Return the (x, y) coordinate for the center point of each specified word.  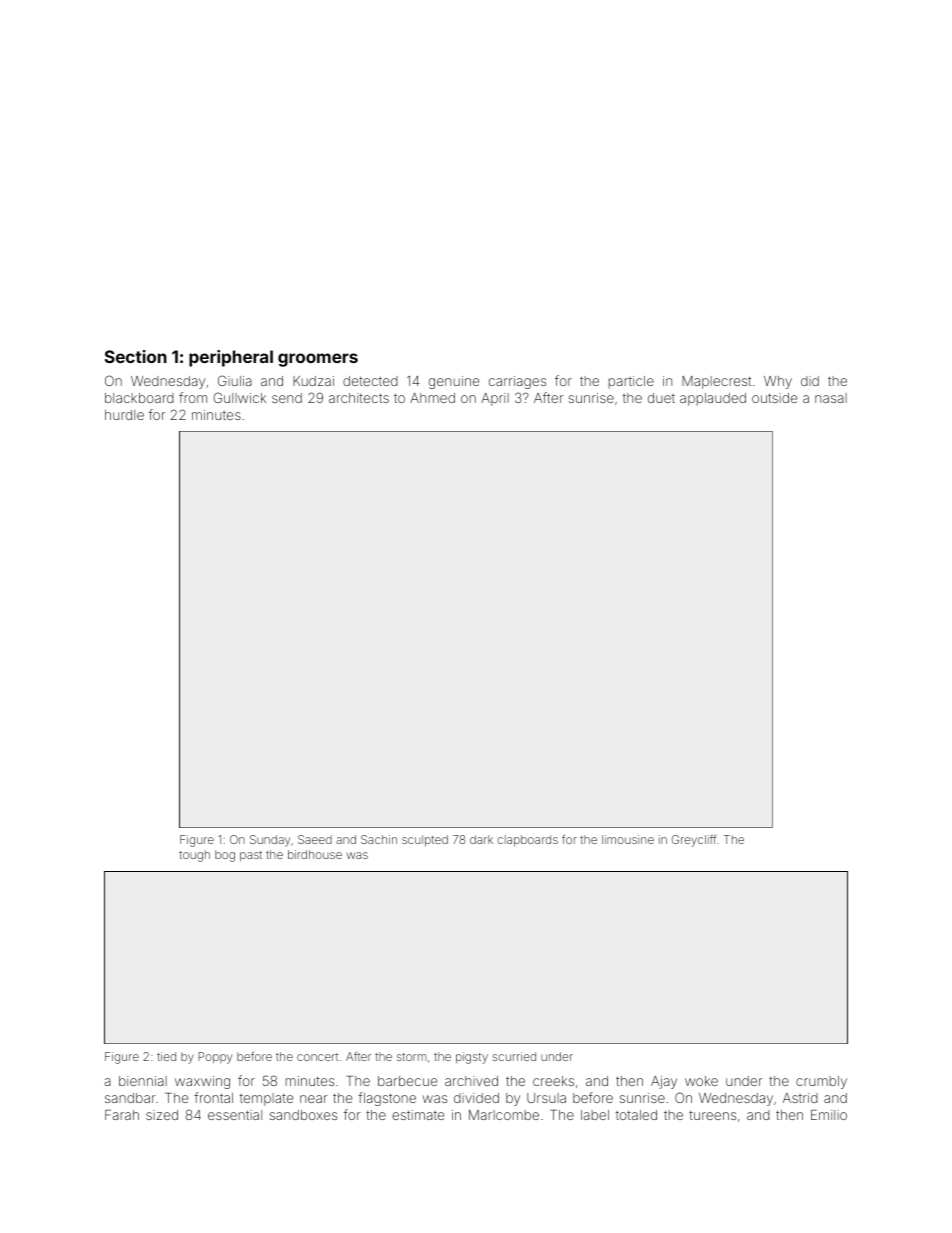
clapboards (527, 841)
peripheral (231, 358)
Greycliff (694, 841)
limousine (628, 839)
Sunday (270, 841)
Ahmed (432, 398)
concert (317, 1057)
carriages (517, 382)
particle (631, 382)
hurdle (124, 415)
